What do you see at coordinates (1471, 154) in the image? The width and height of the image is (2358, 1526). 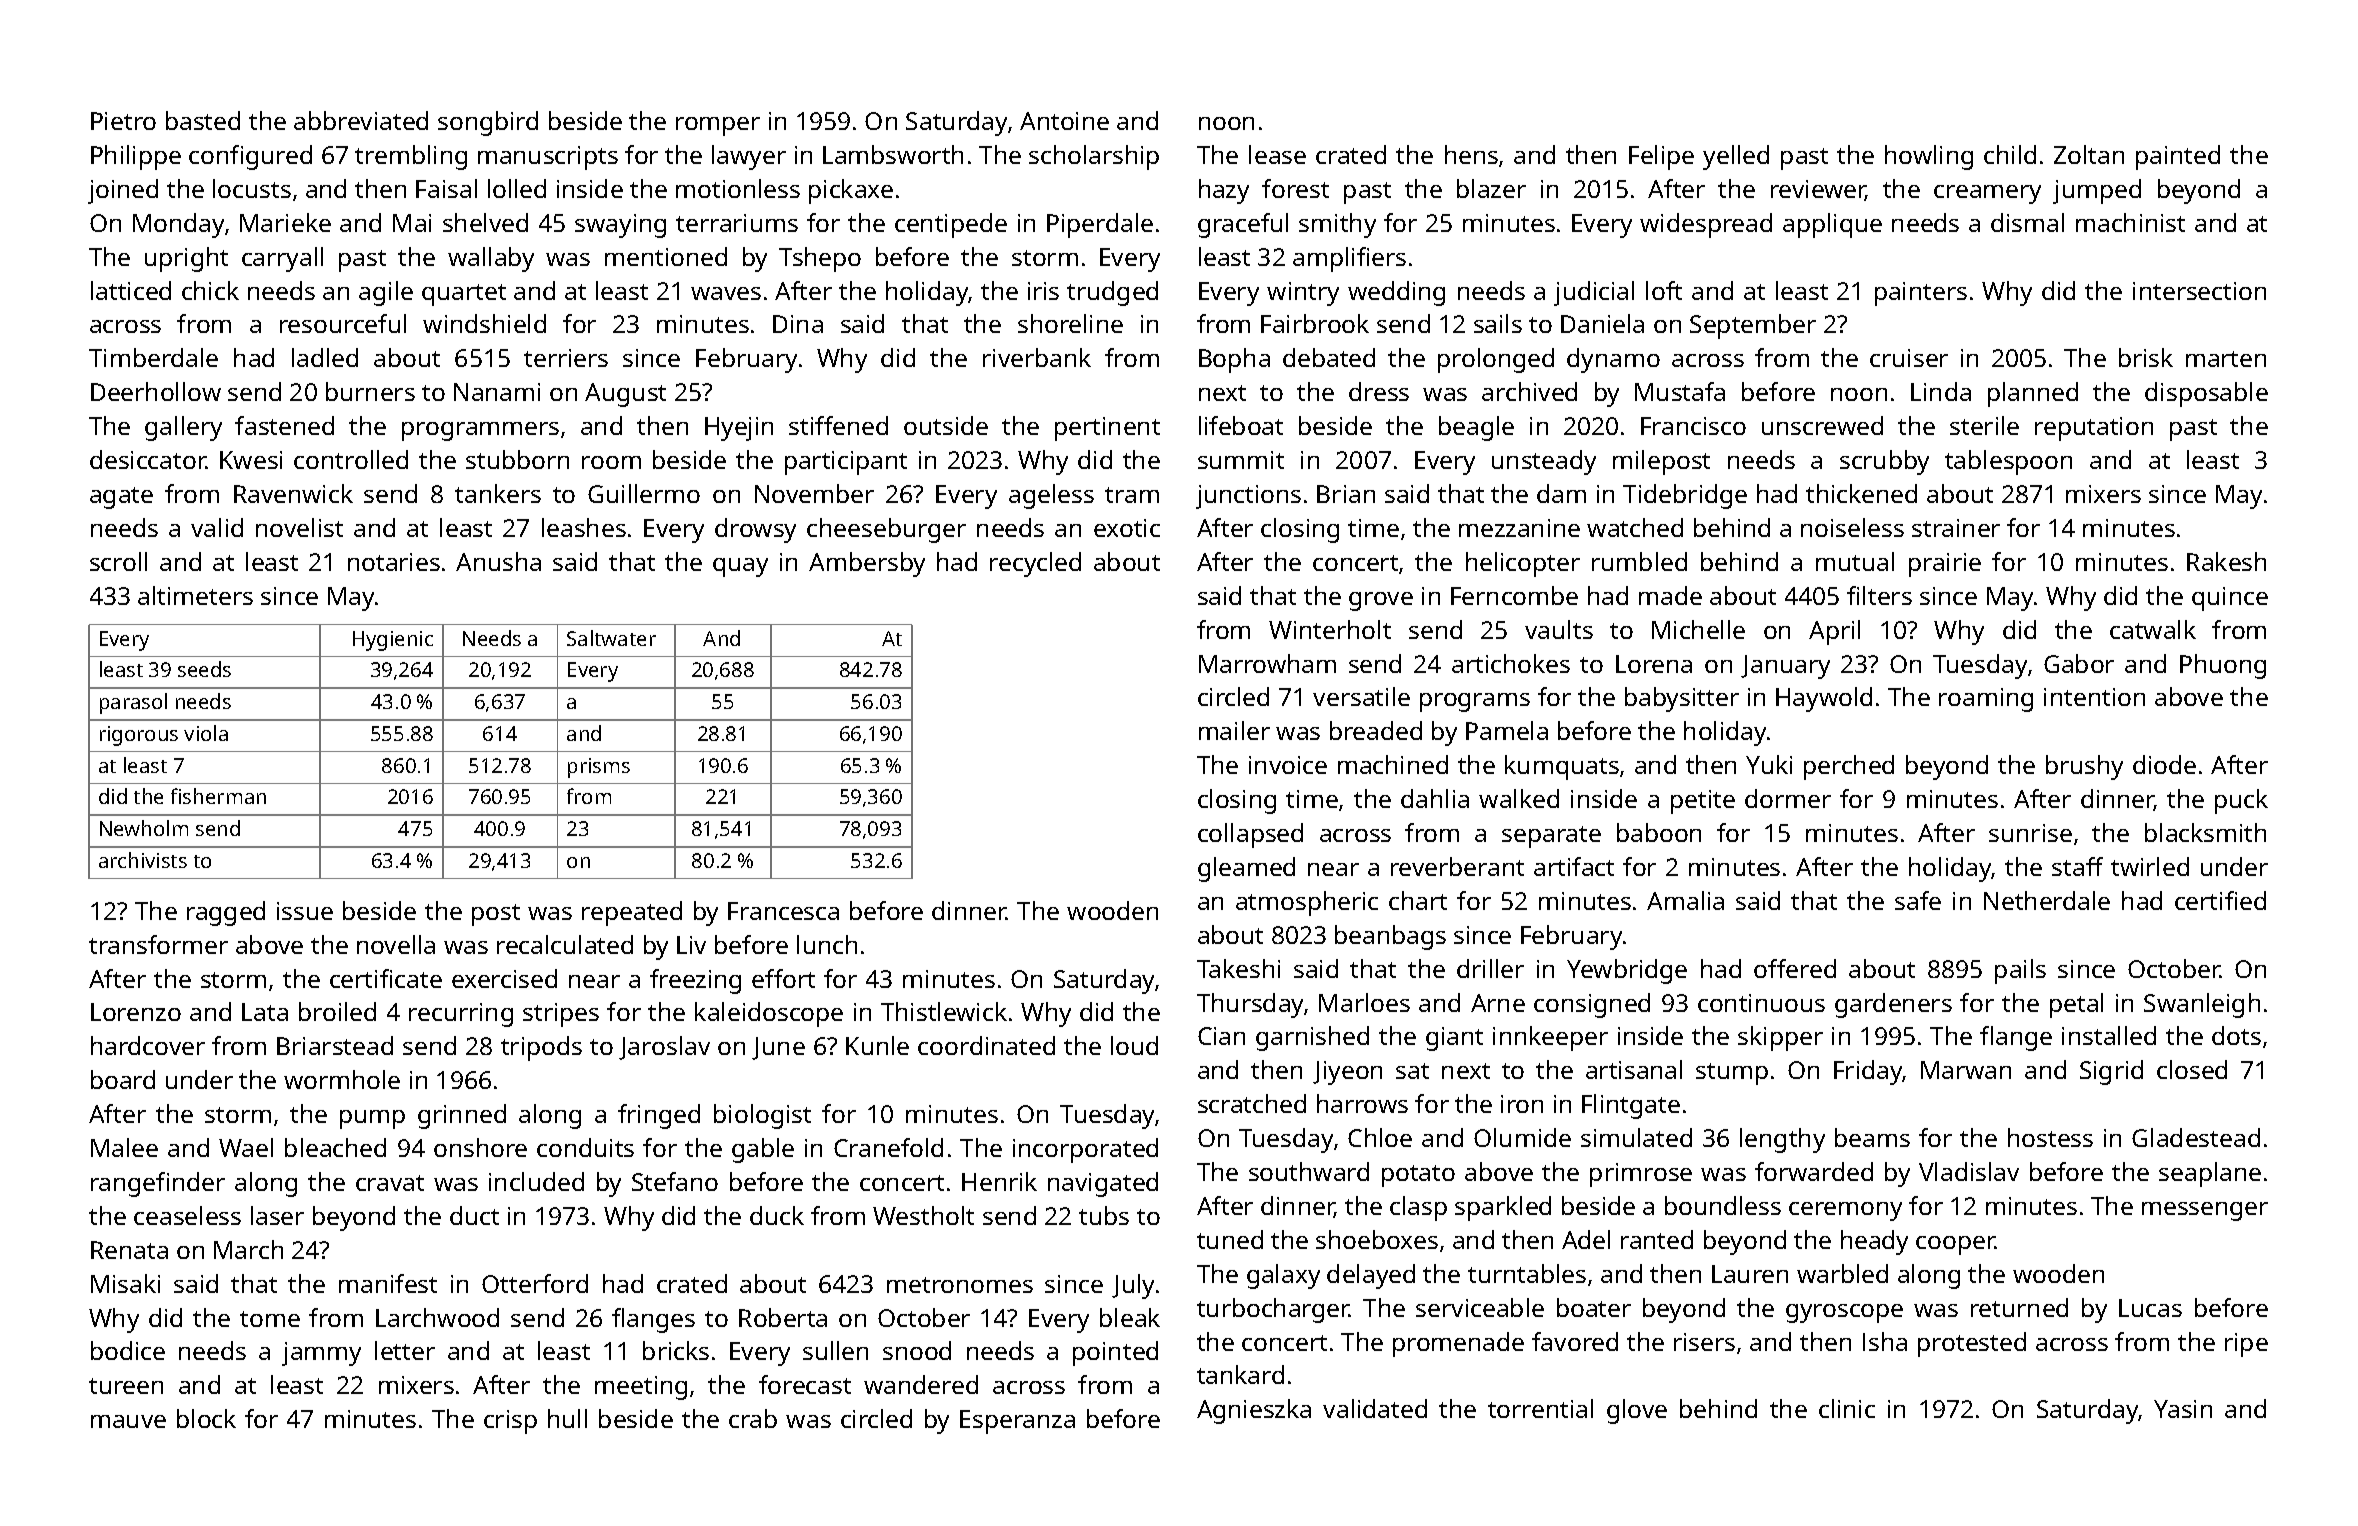 I see `hens` at bounding box center [1471, 154].
